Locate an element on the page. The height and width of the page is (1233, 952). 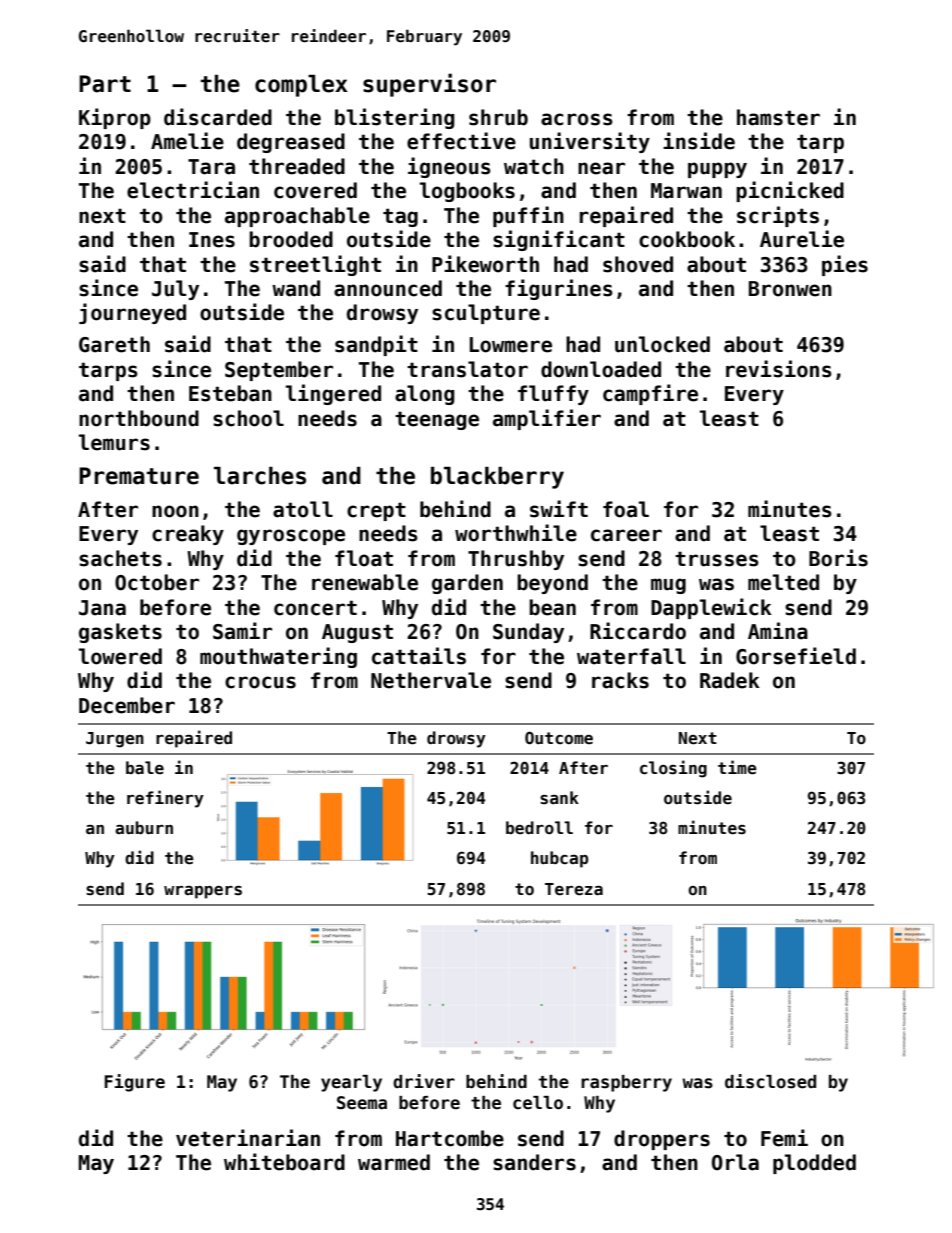
racks is located at coordinates (620, 680).
